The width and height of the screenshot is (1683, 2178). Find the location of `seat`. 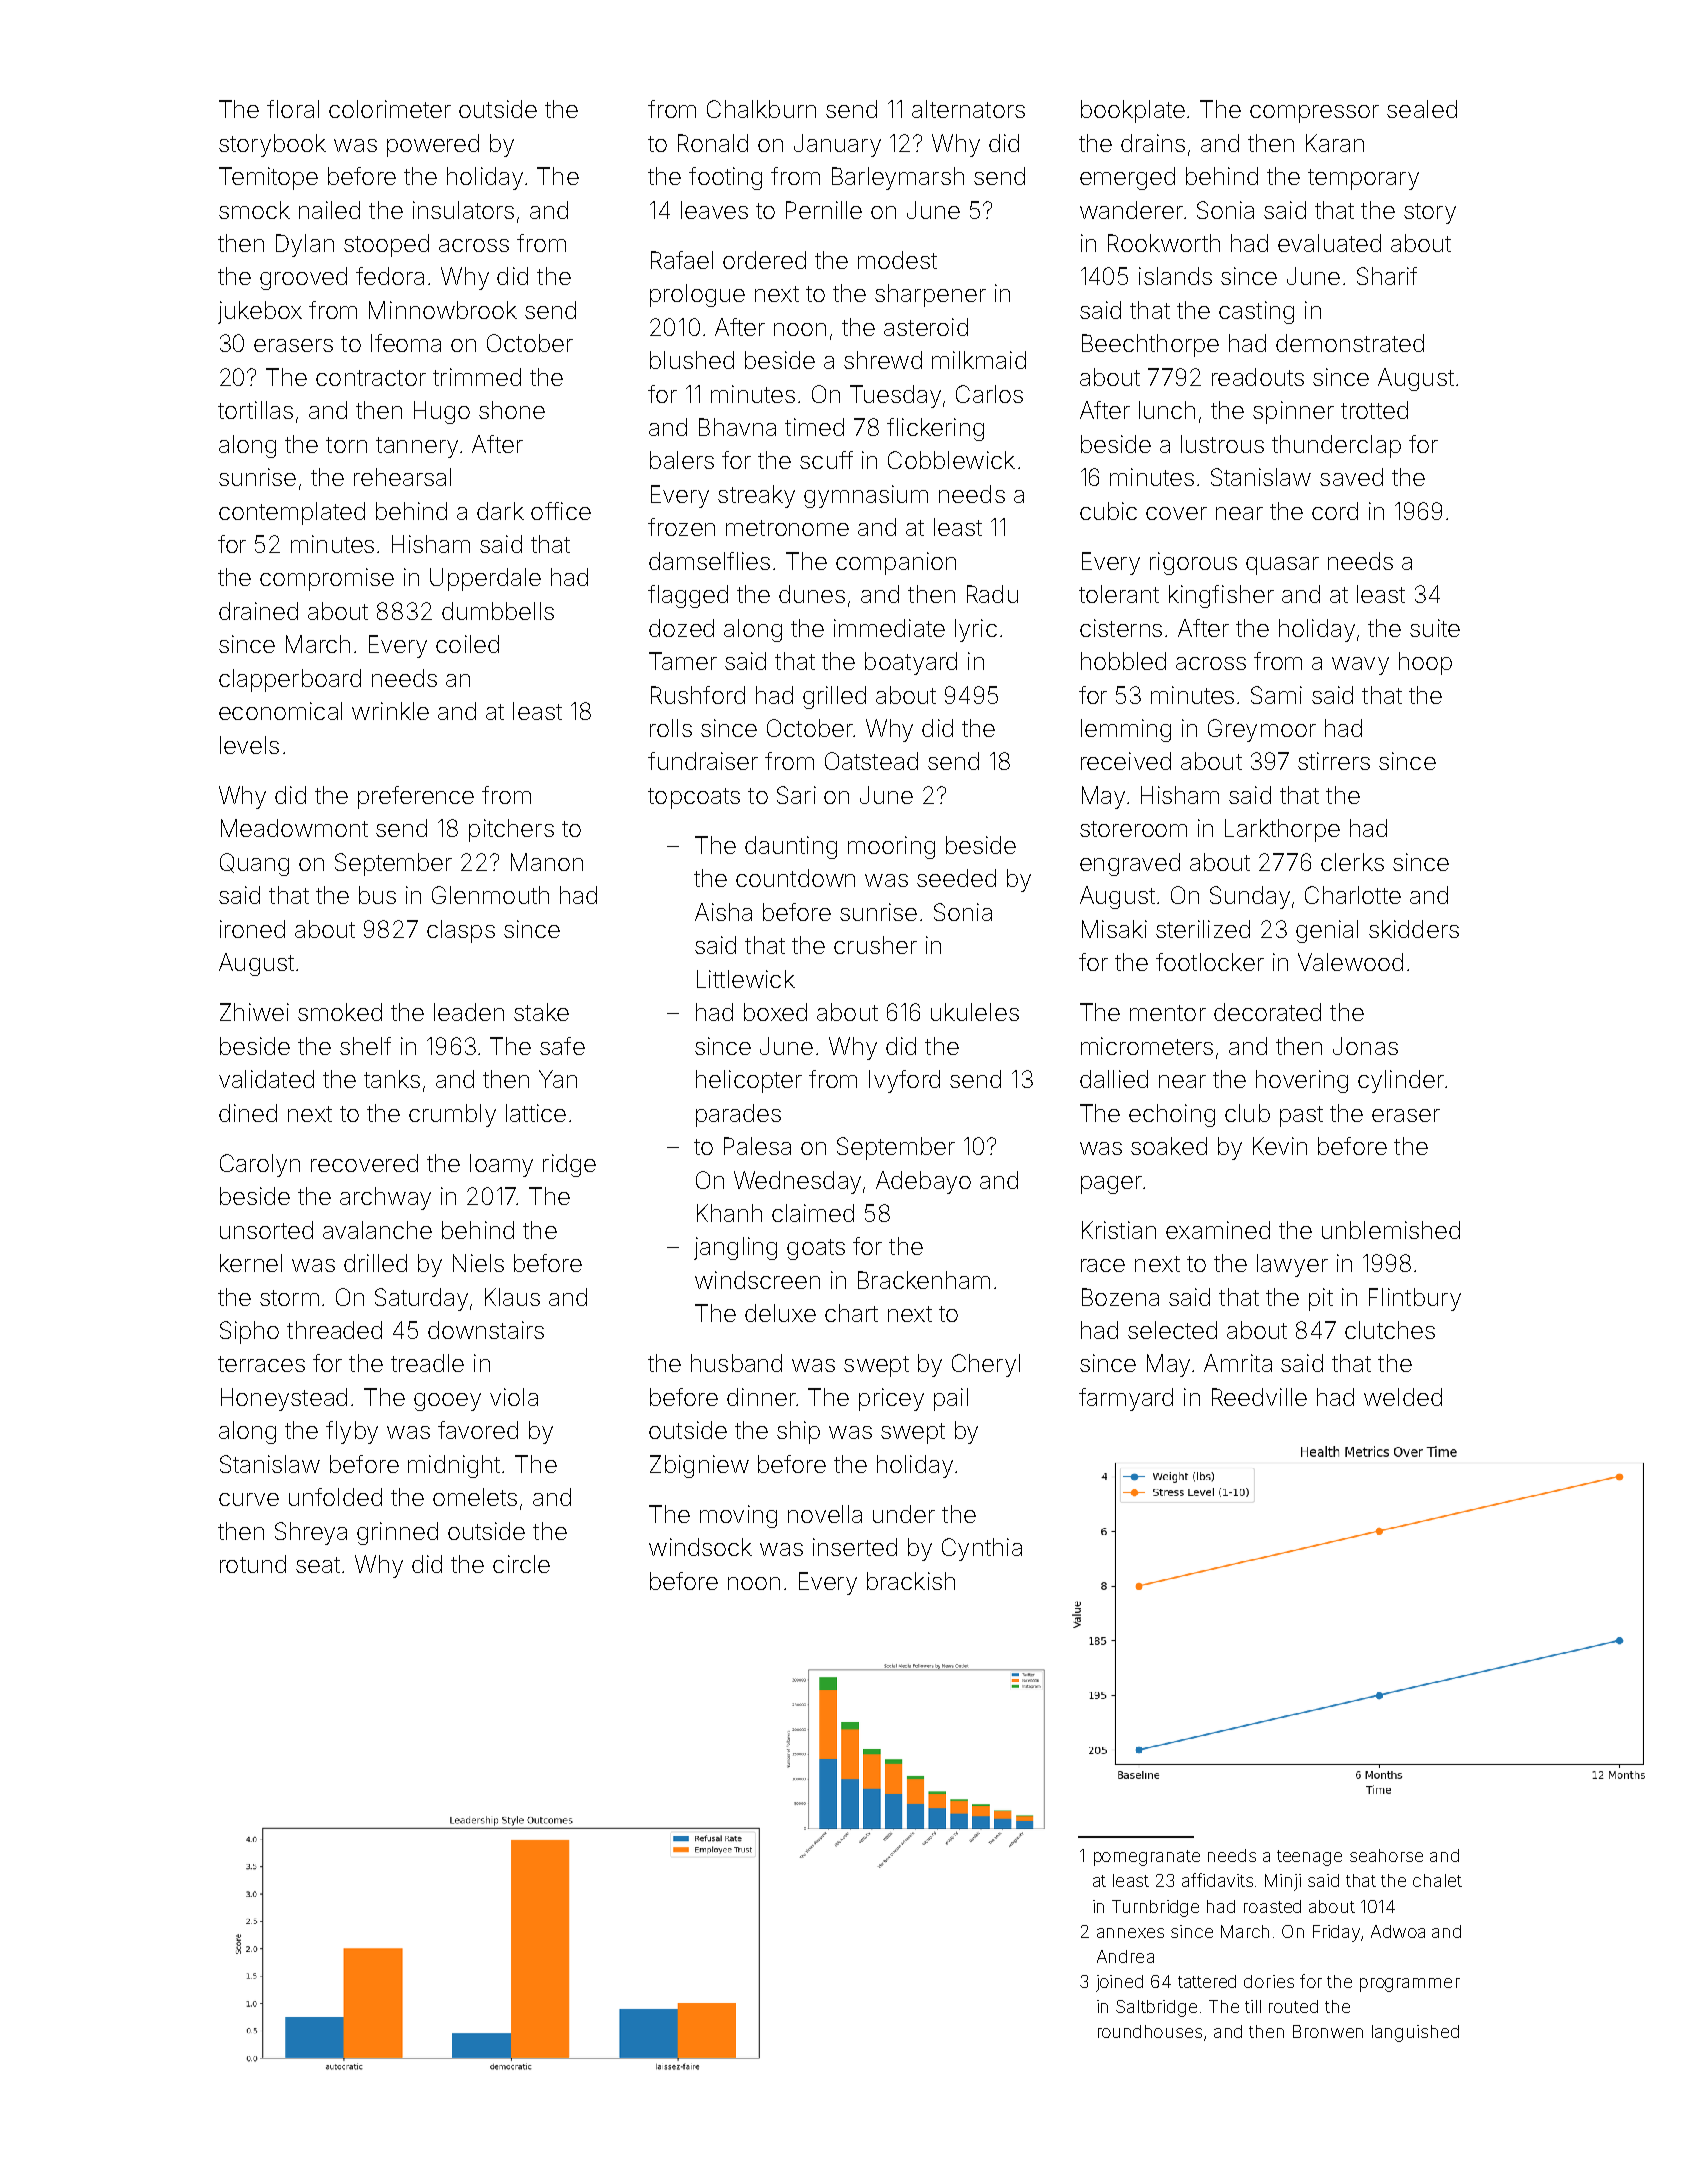

seat is located at coordinates (318, 1565).
